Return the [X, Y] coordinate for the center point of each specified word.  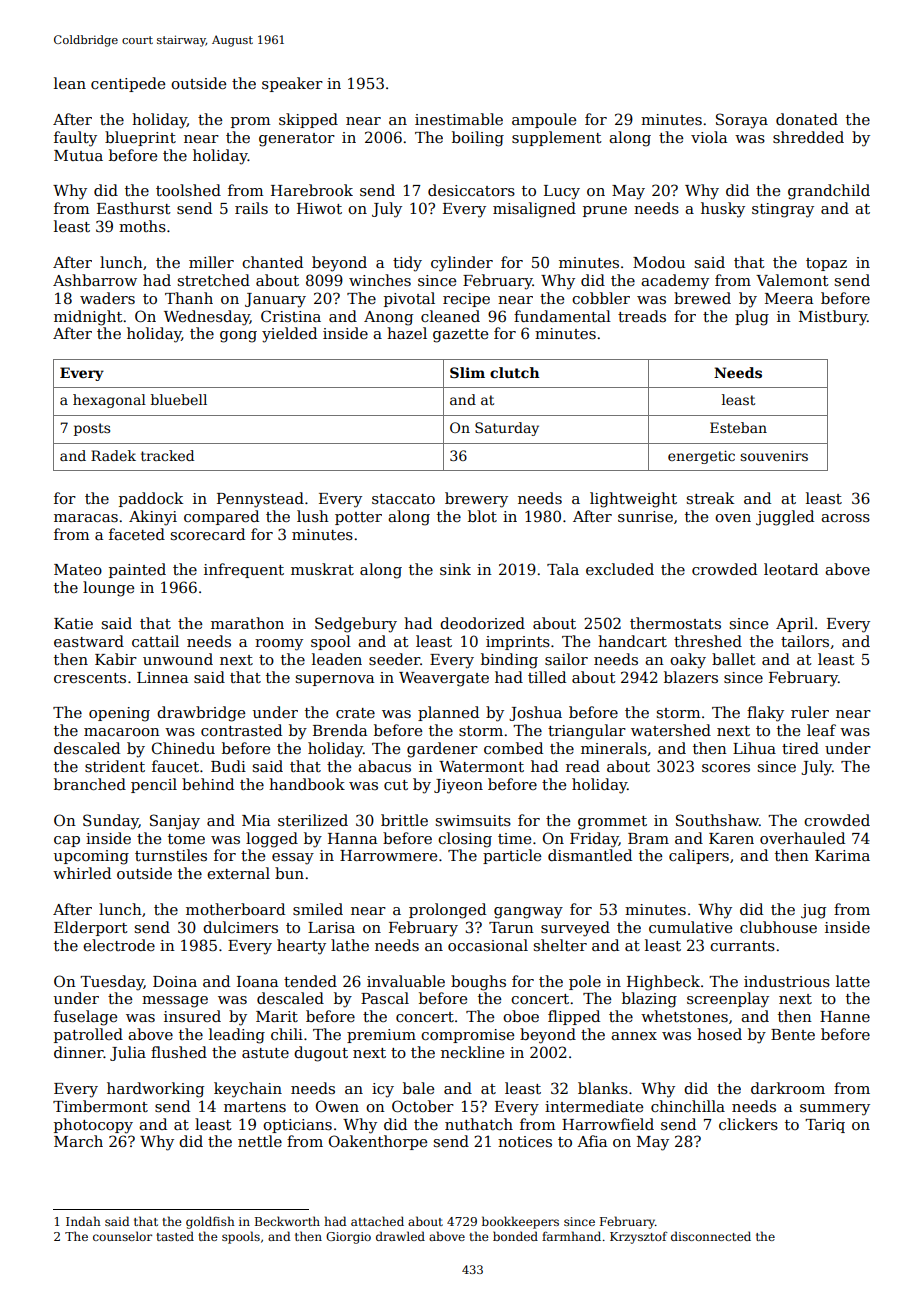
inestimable [459, 119]
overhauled [802, 838]
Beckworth [287, 1221]
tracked [167, 455]
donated [807, 119]
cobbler [601, 298]
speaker [292, 84]
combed [513, 748]
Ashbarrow [95, 280]
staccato [403, 499]
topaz [826, 264]
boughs [478, 983]
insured [192, 1016]
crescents [90, 678]
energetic [701, 457]
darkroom [788, 1088]
